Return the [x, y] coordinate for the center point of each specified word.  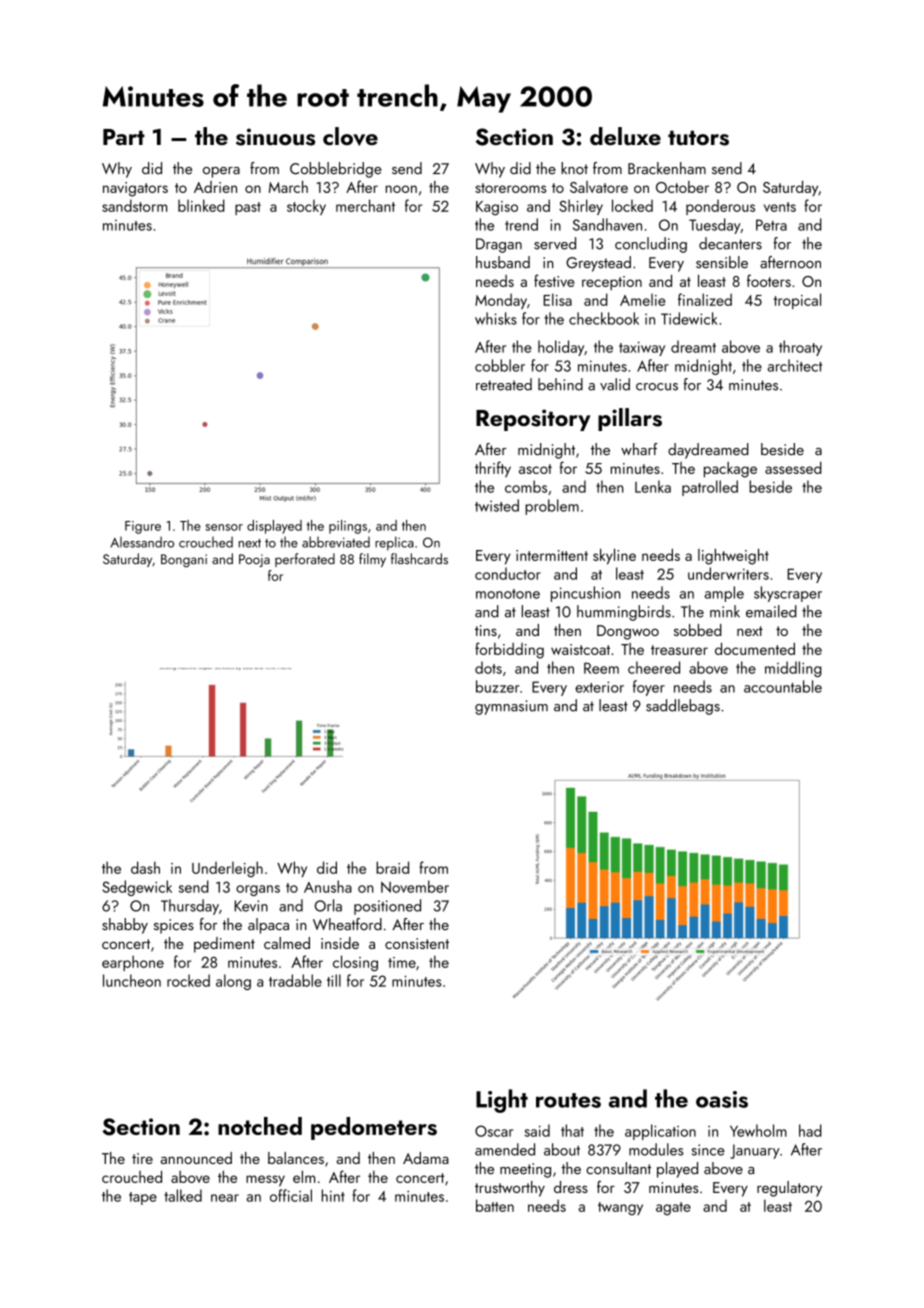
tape [143, 1198]
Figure [143, 527]
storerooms [510, 188]
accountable [783, 686]
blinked [201, 205]
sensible [722, 262]
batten [495, 1205]
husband [503, 262]
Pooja [254, 560]
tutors [698, 138]
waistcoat [580, 649]
